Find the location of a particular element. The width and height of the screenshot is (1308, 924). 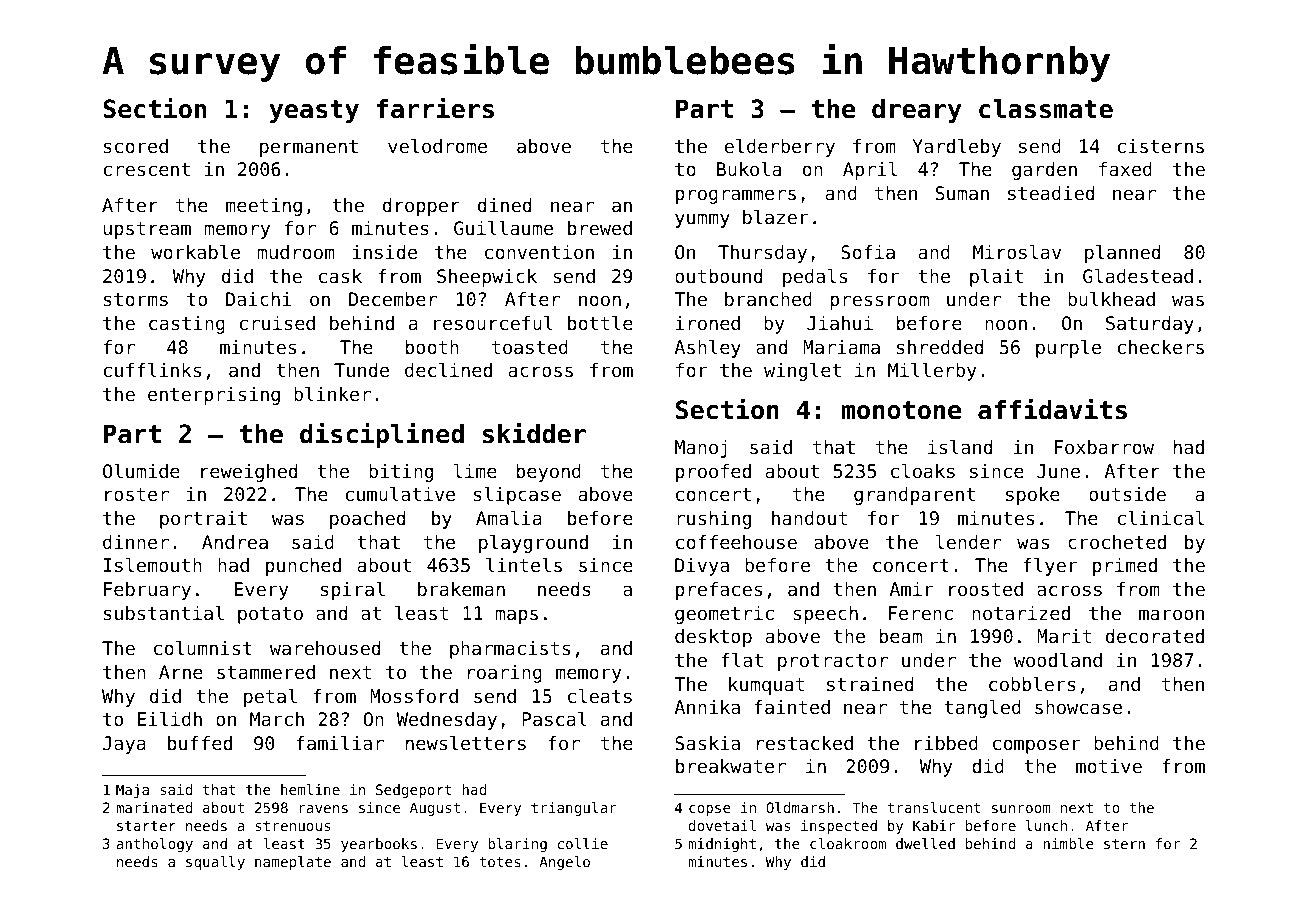

bottle is located at coordinates (600, 322).
